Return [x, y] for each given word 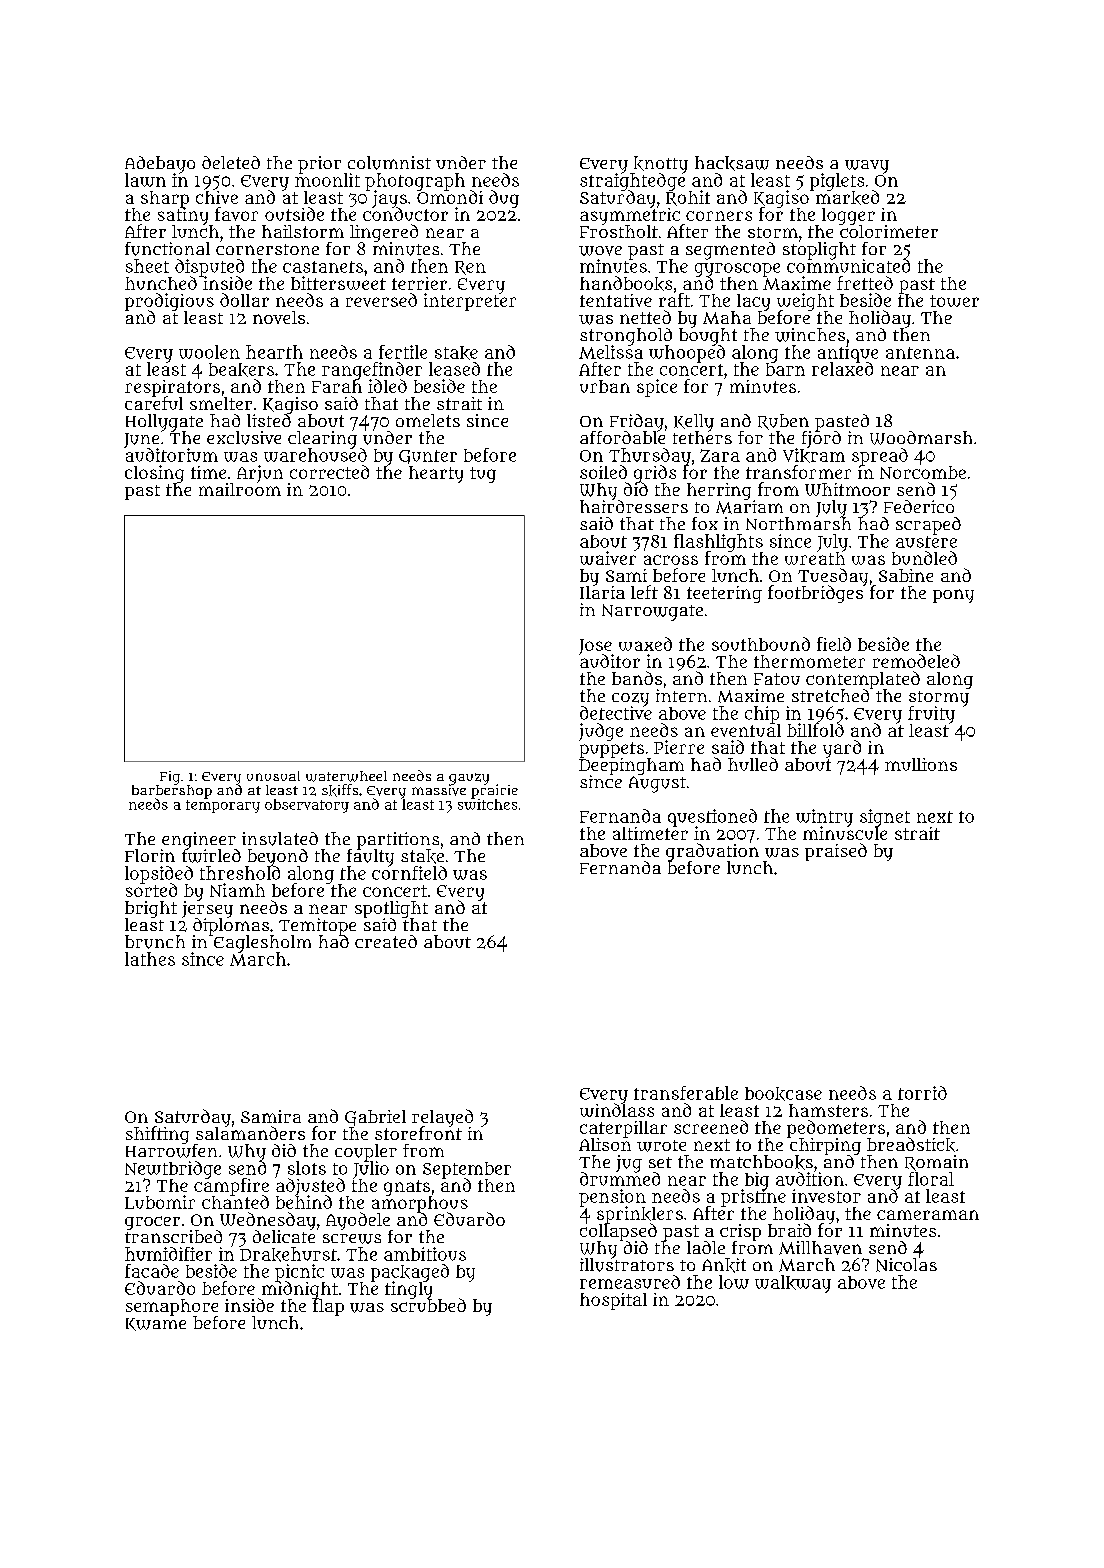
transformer [798, 472]
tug [483, 475]
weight [805, 302]
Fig [170, 778]
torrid [922, 1093]
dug [504, 199]
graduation [712, 852]
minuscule [845, 833]
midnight [300, 1290]
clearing [322, 439]
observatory [307, 806]
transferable [686, 1093]
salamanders [250, 1133]
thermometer [809, 661]
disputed [209, 267]
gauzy [469, 779]
